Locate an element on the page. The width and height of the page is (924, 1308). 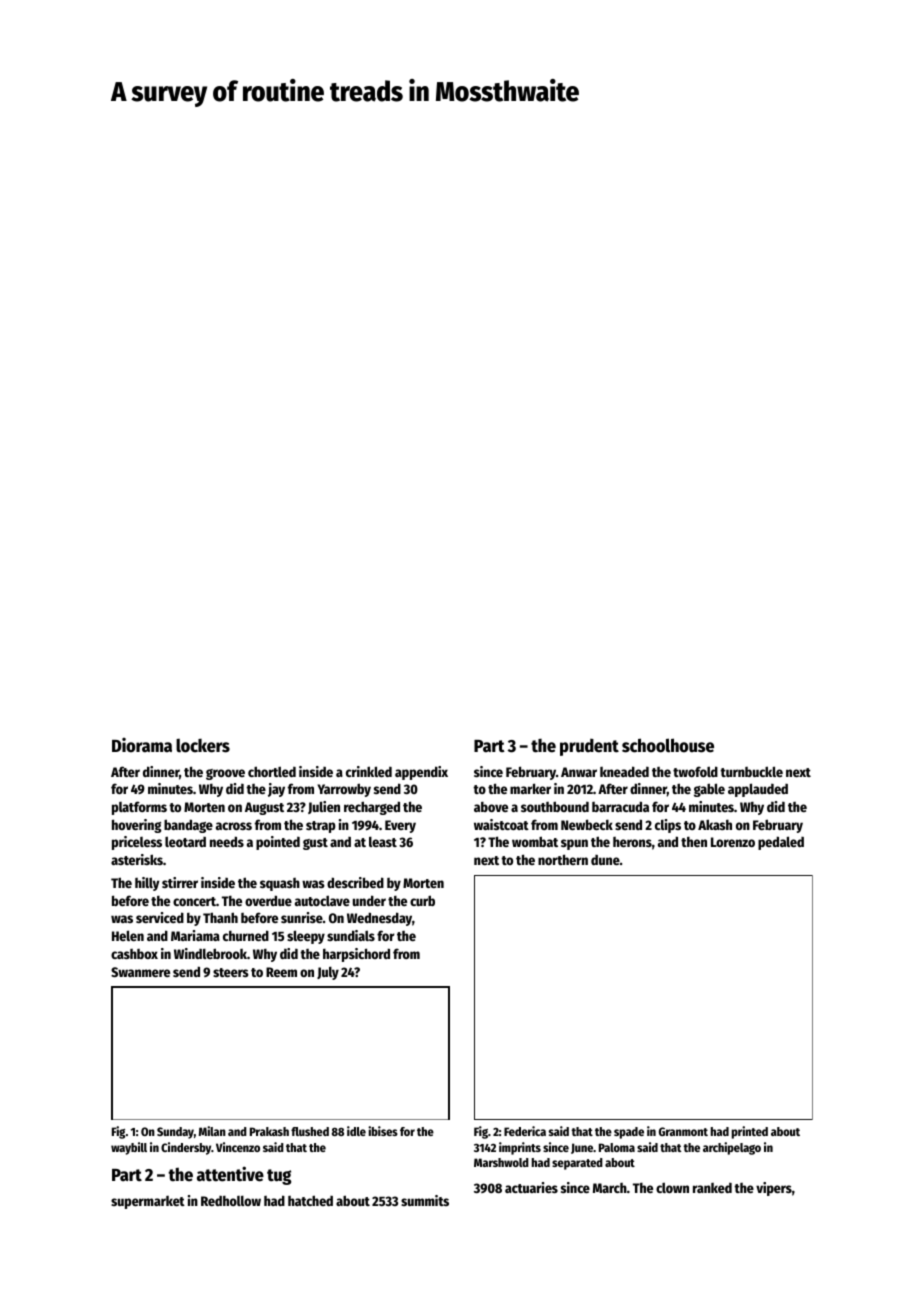
summits is located at coordinates (425, 1200).
